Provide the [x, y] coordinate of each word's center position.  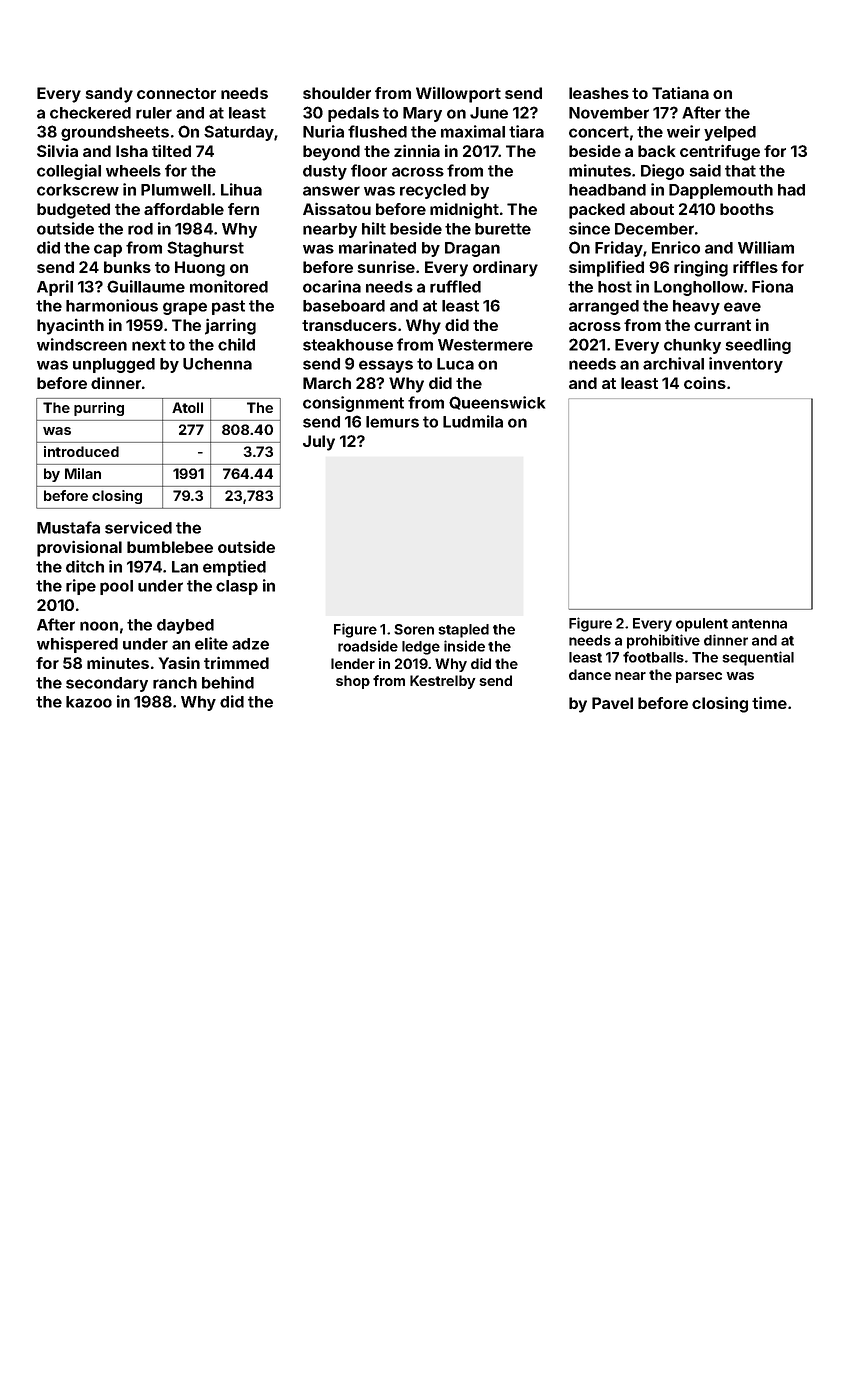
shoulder [337, 93]
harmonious [112, 305]
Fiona [772, 286]
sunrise [386, 266]
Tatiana [680, 92]
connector [176, 93]
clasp [237, 587]
